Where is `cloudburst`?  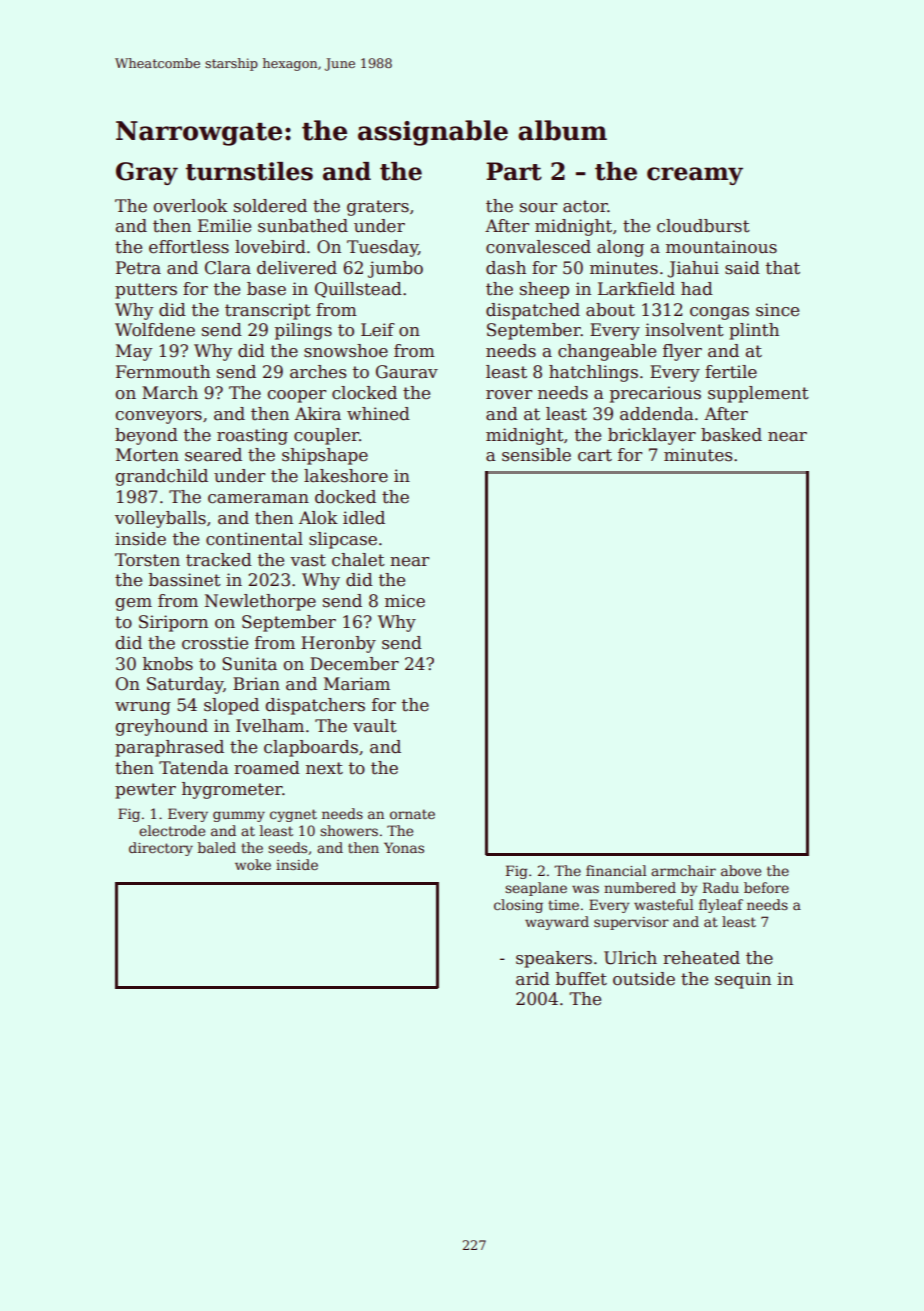
cloudburst is located at coordinates (703, 226).
